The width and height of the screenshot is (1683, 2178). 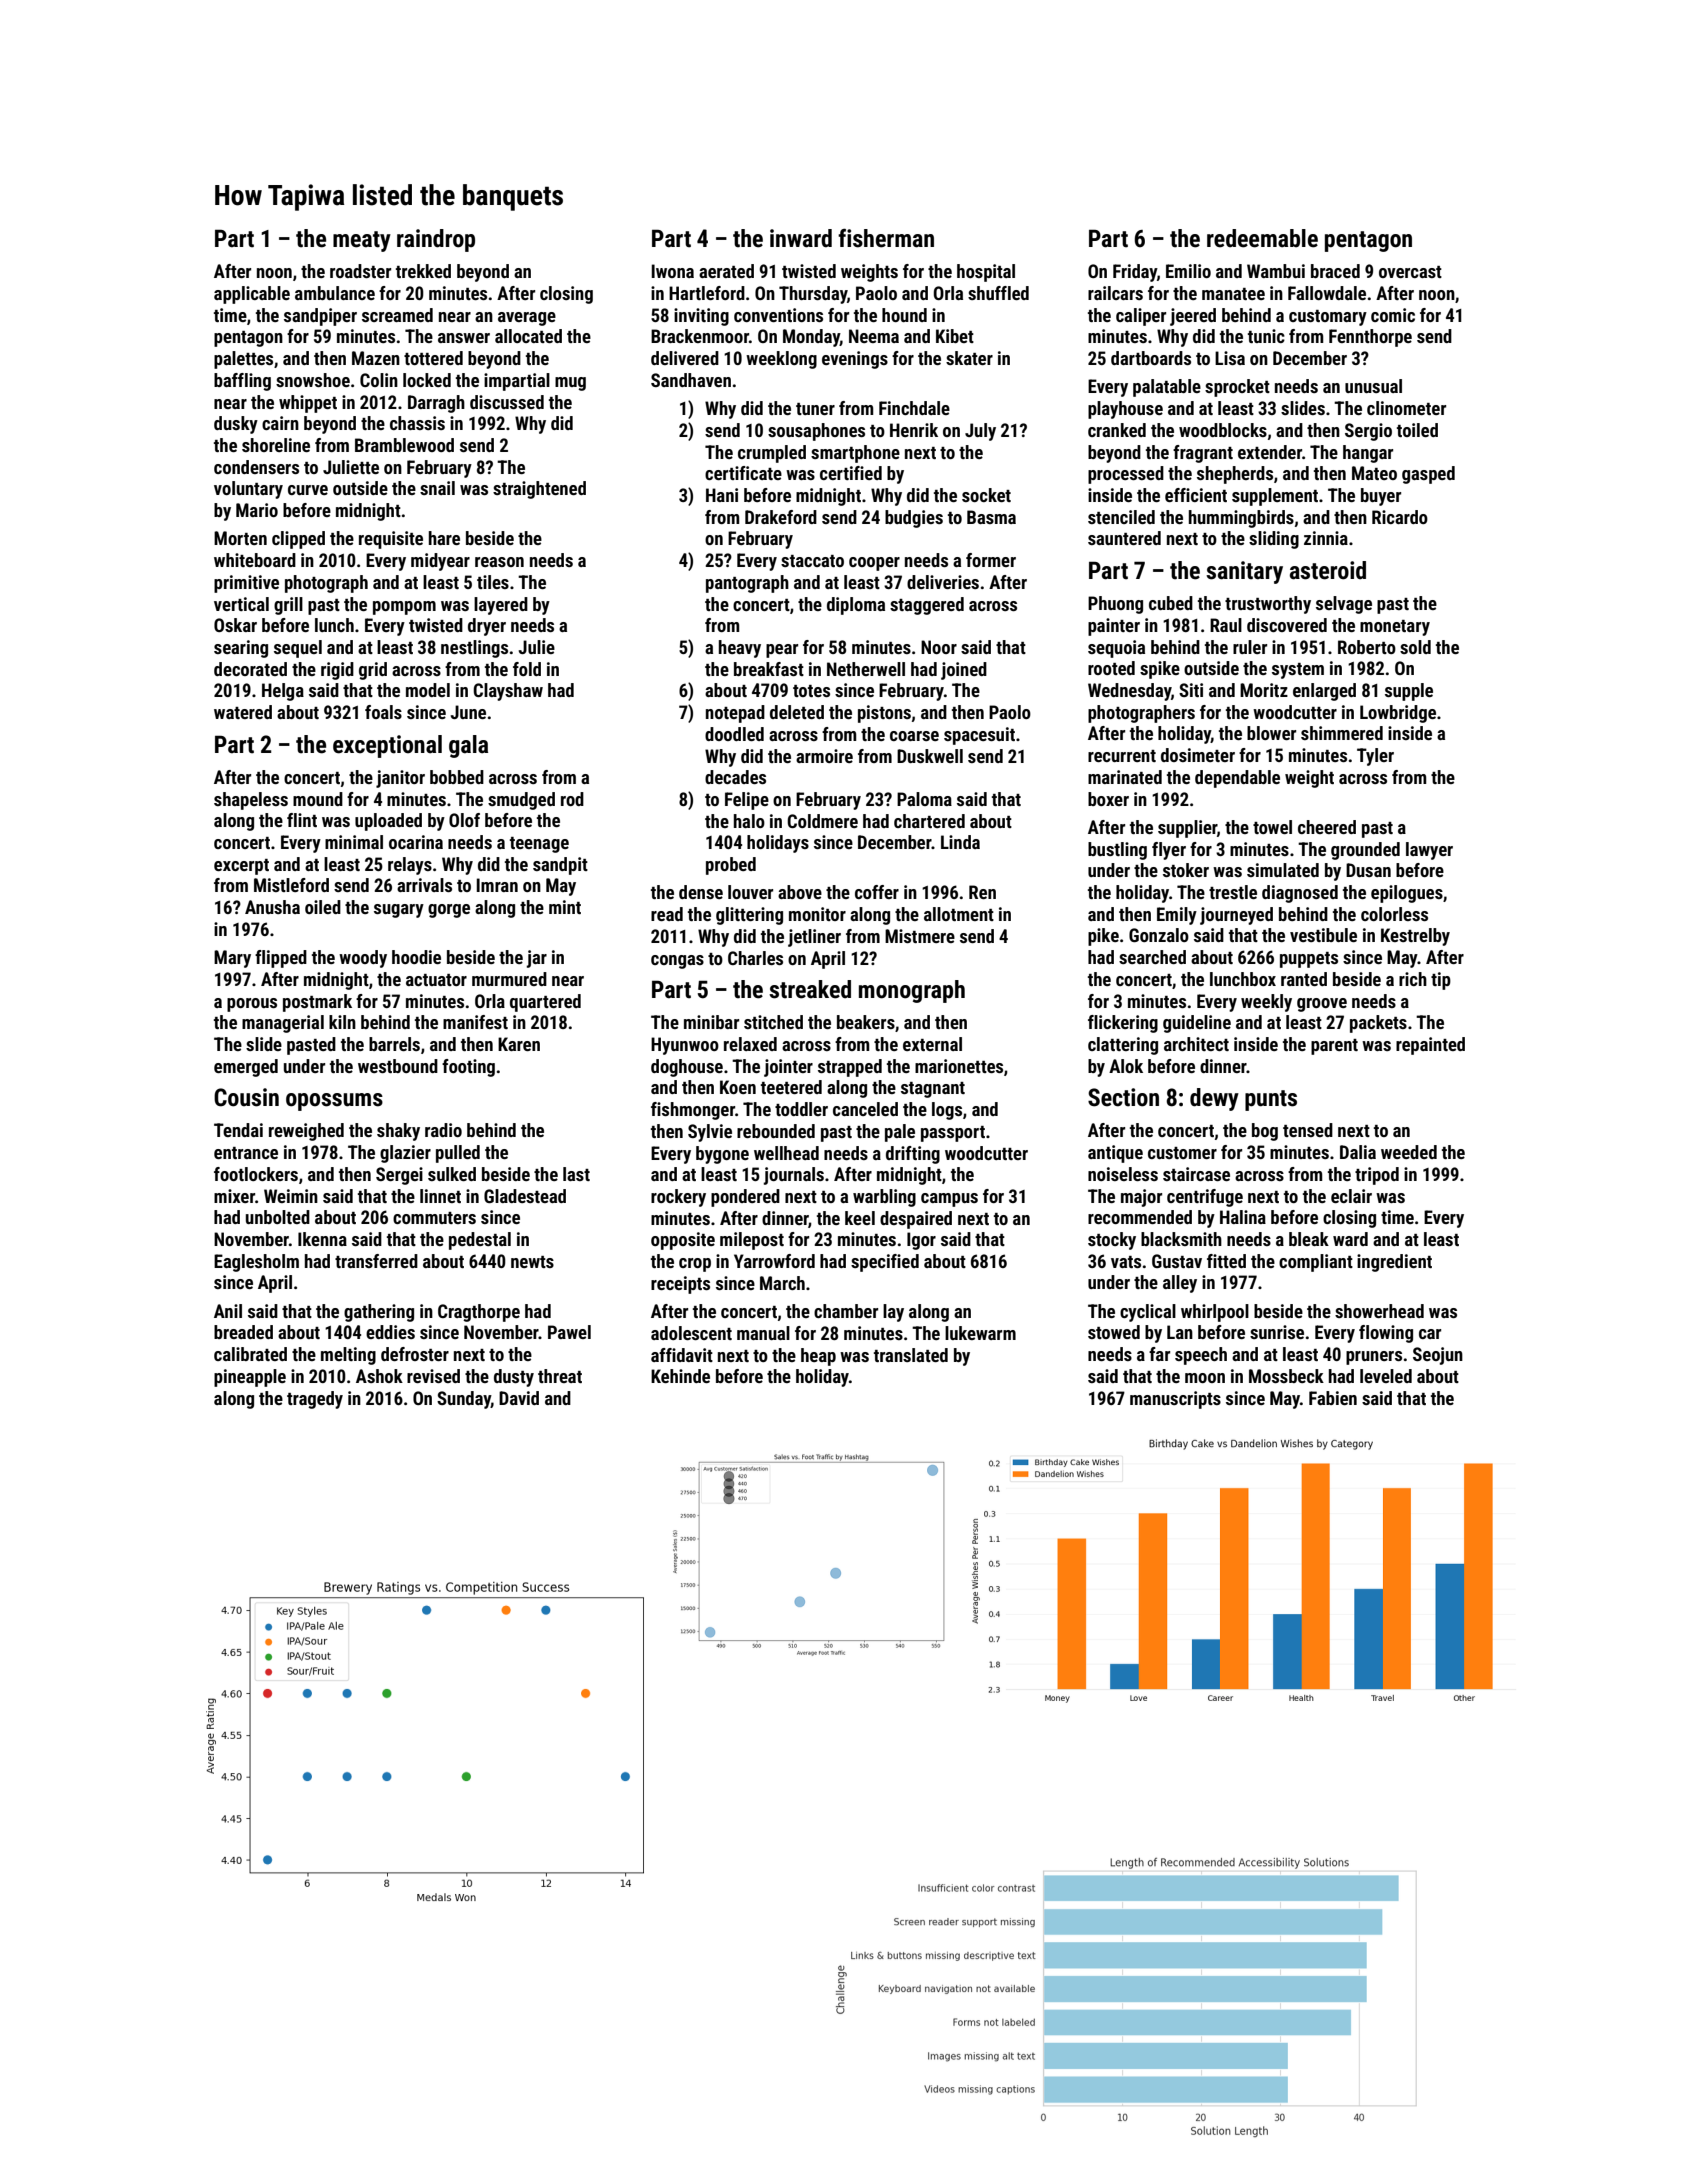 I want to click on allotment, so click(x=959, y=914).
